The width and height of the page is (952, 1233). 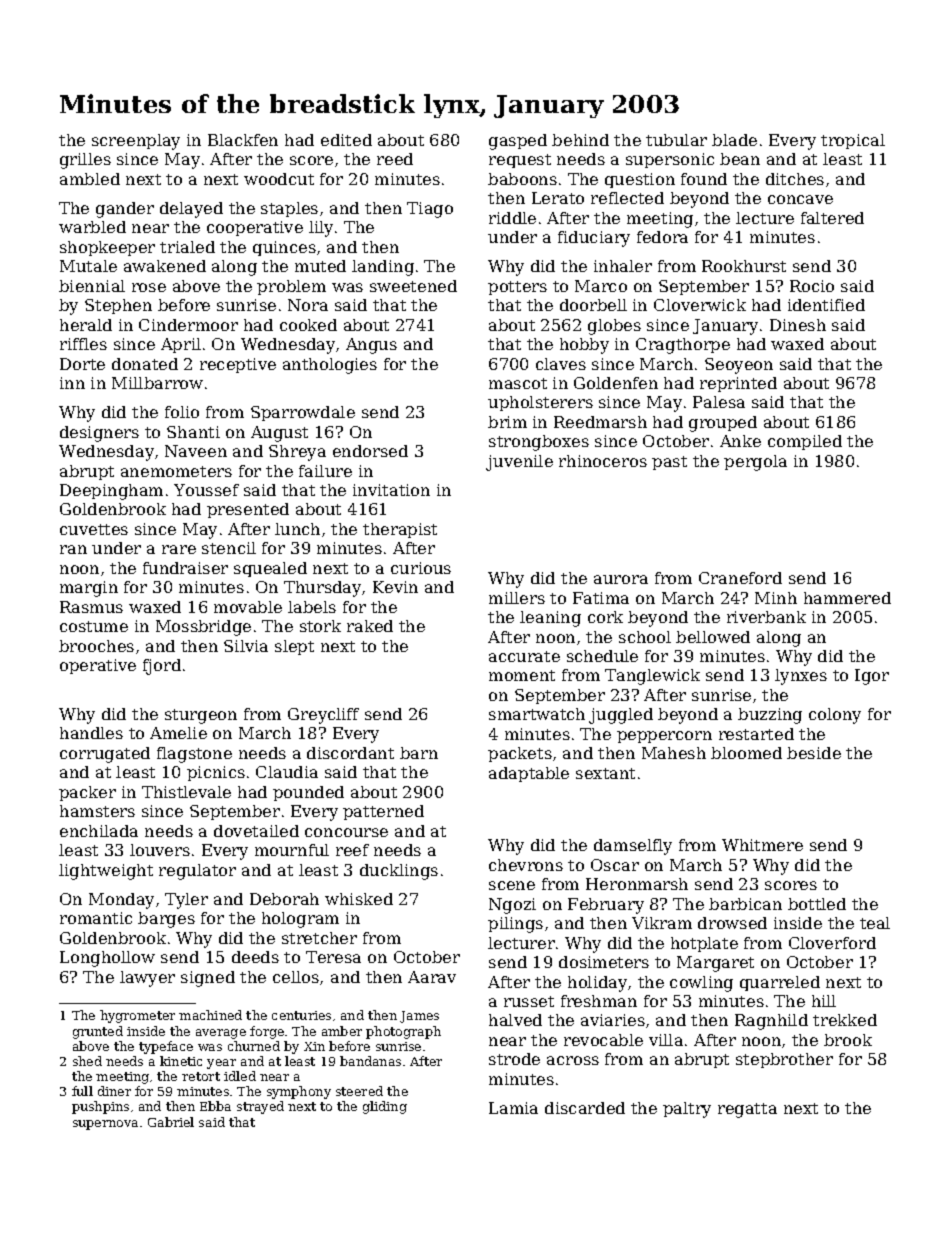 What do you see at coordinates (700, 305) in the page?
I see `Cloverwick` at bounding box center [700, 305].
